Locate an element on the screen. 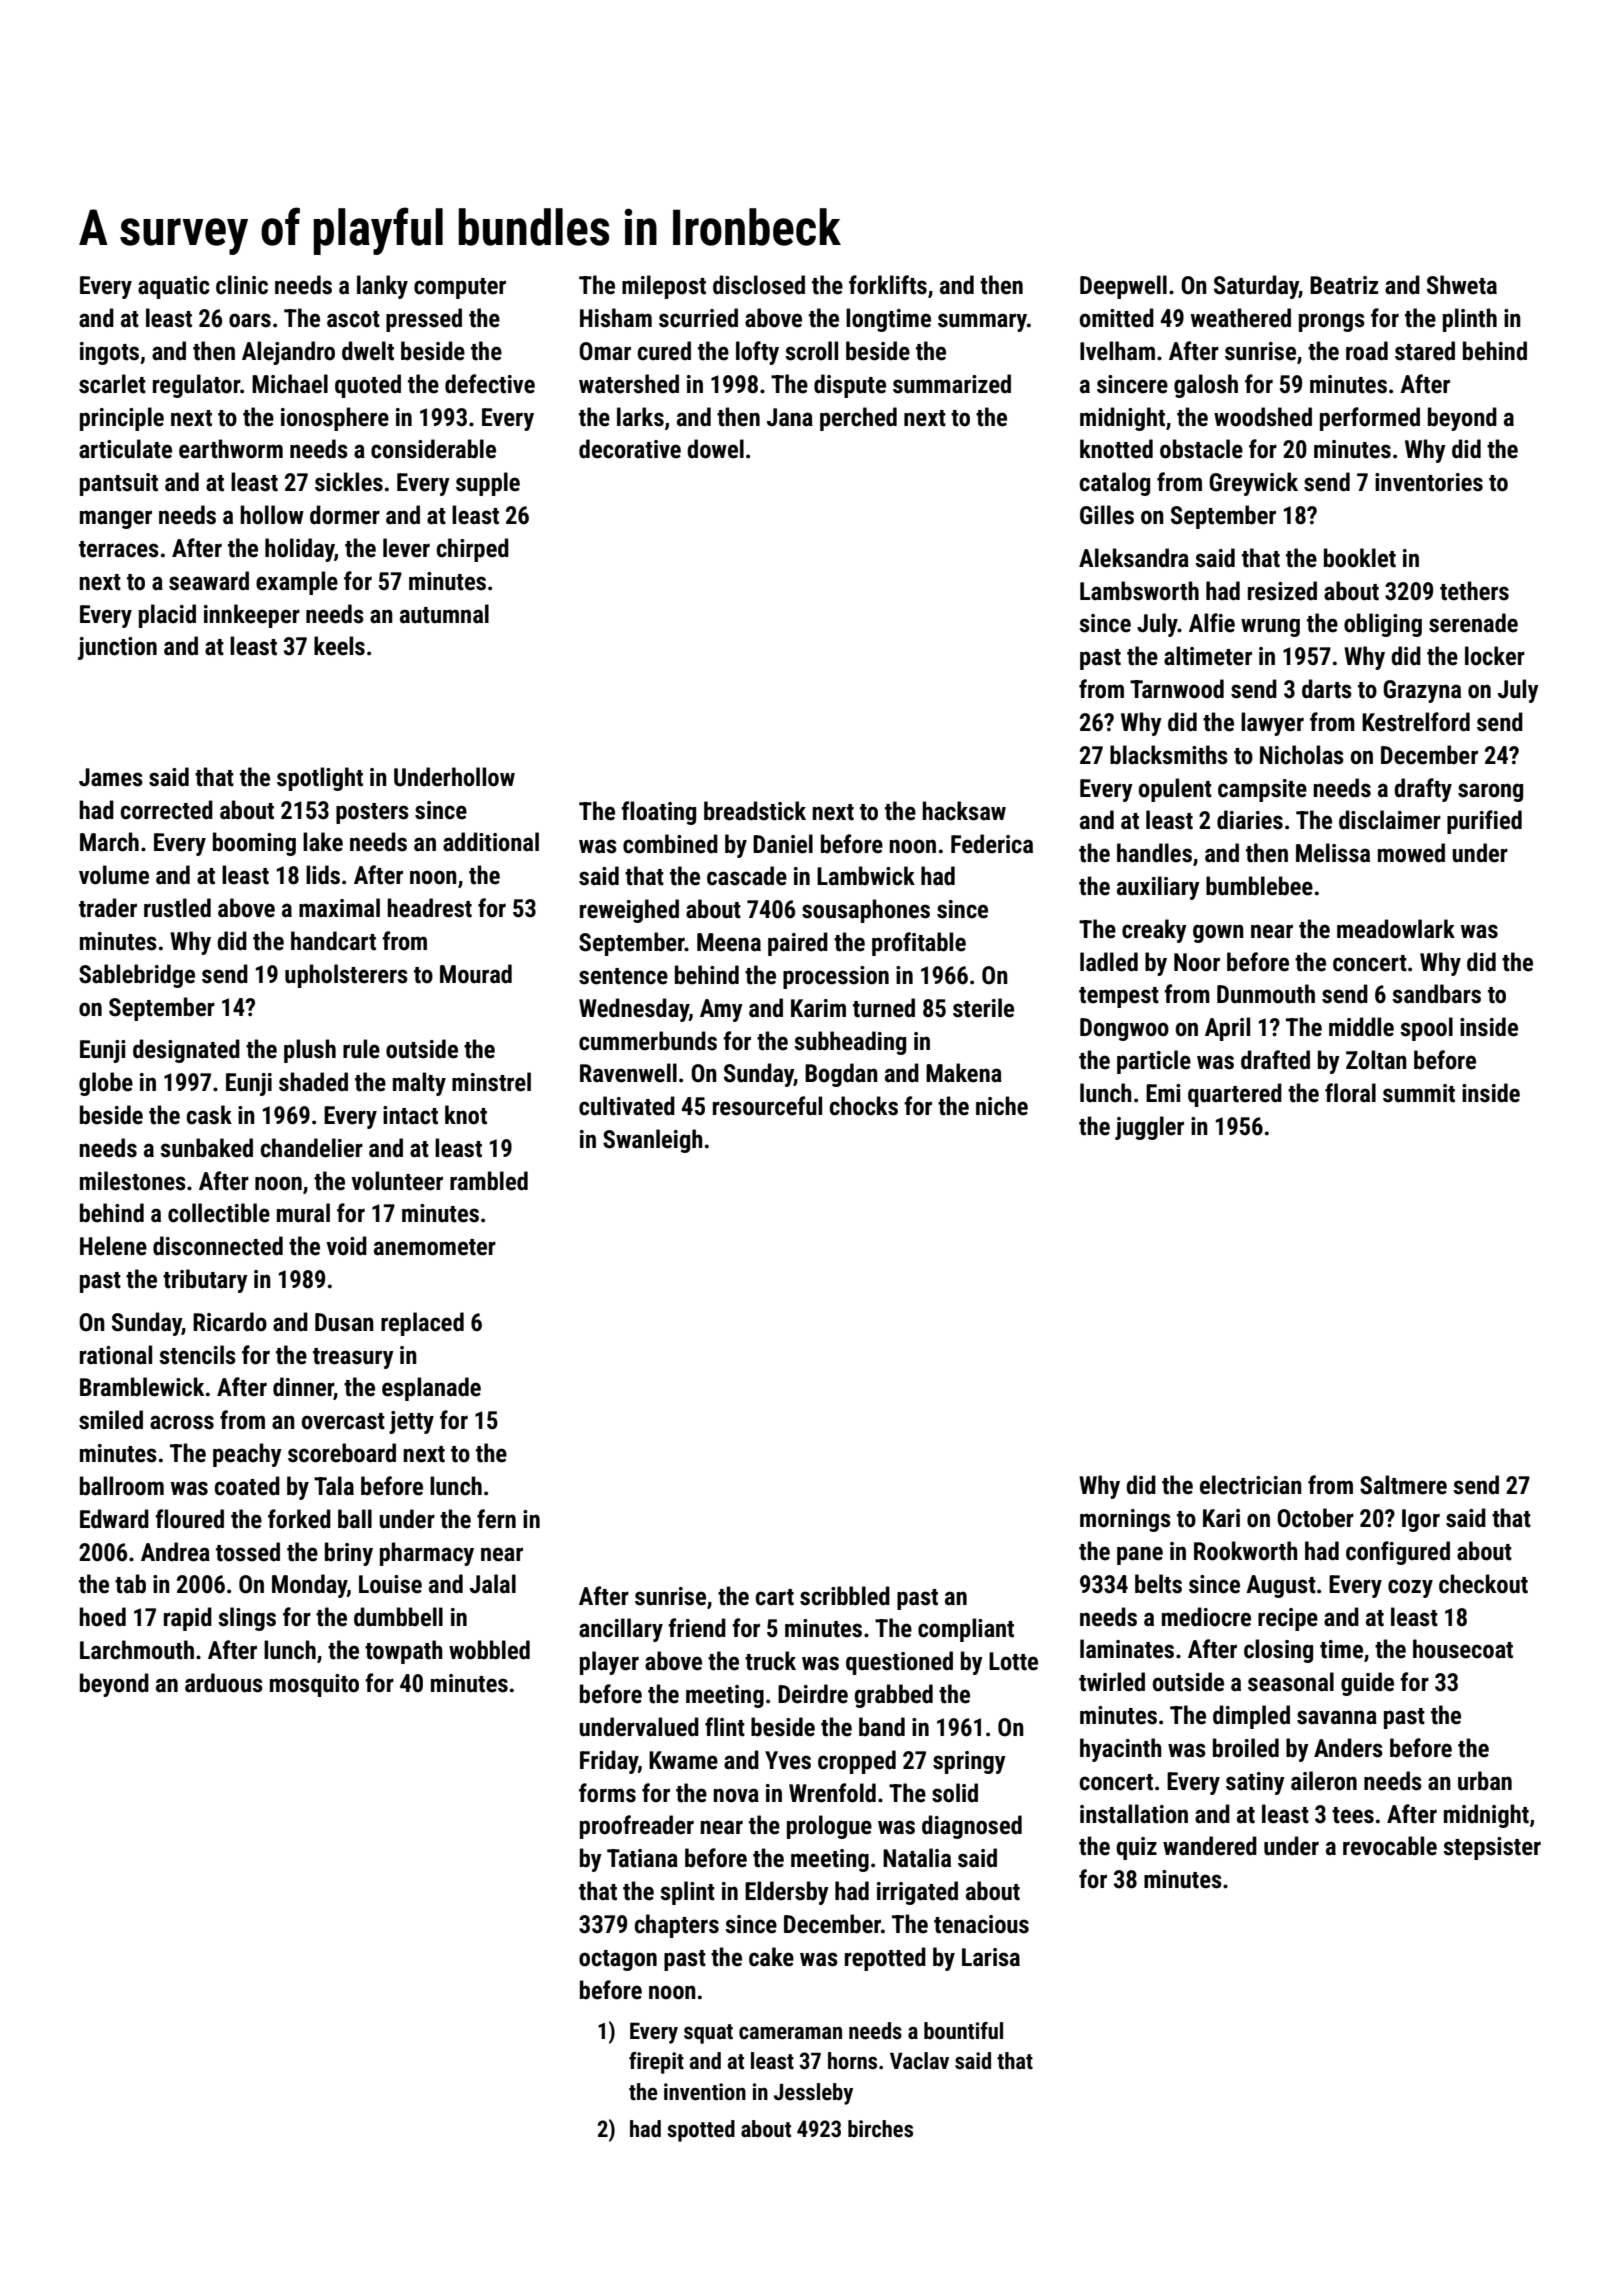 This screenshot has width=1620, height=2292. tethers is located at coordinates (1474, 591).
